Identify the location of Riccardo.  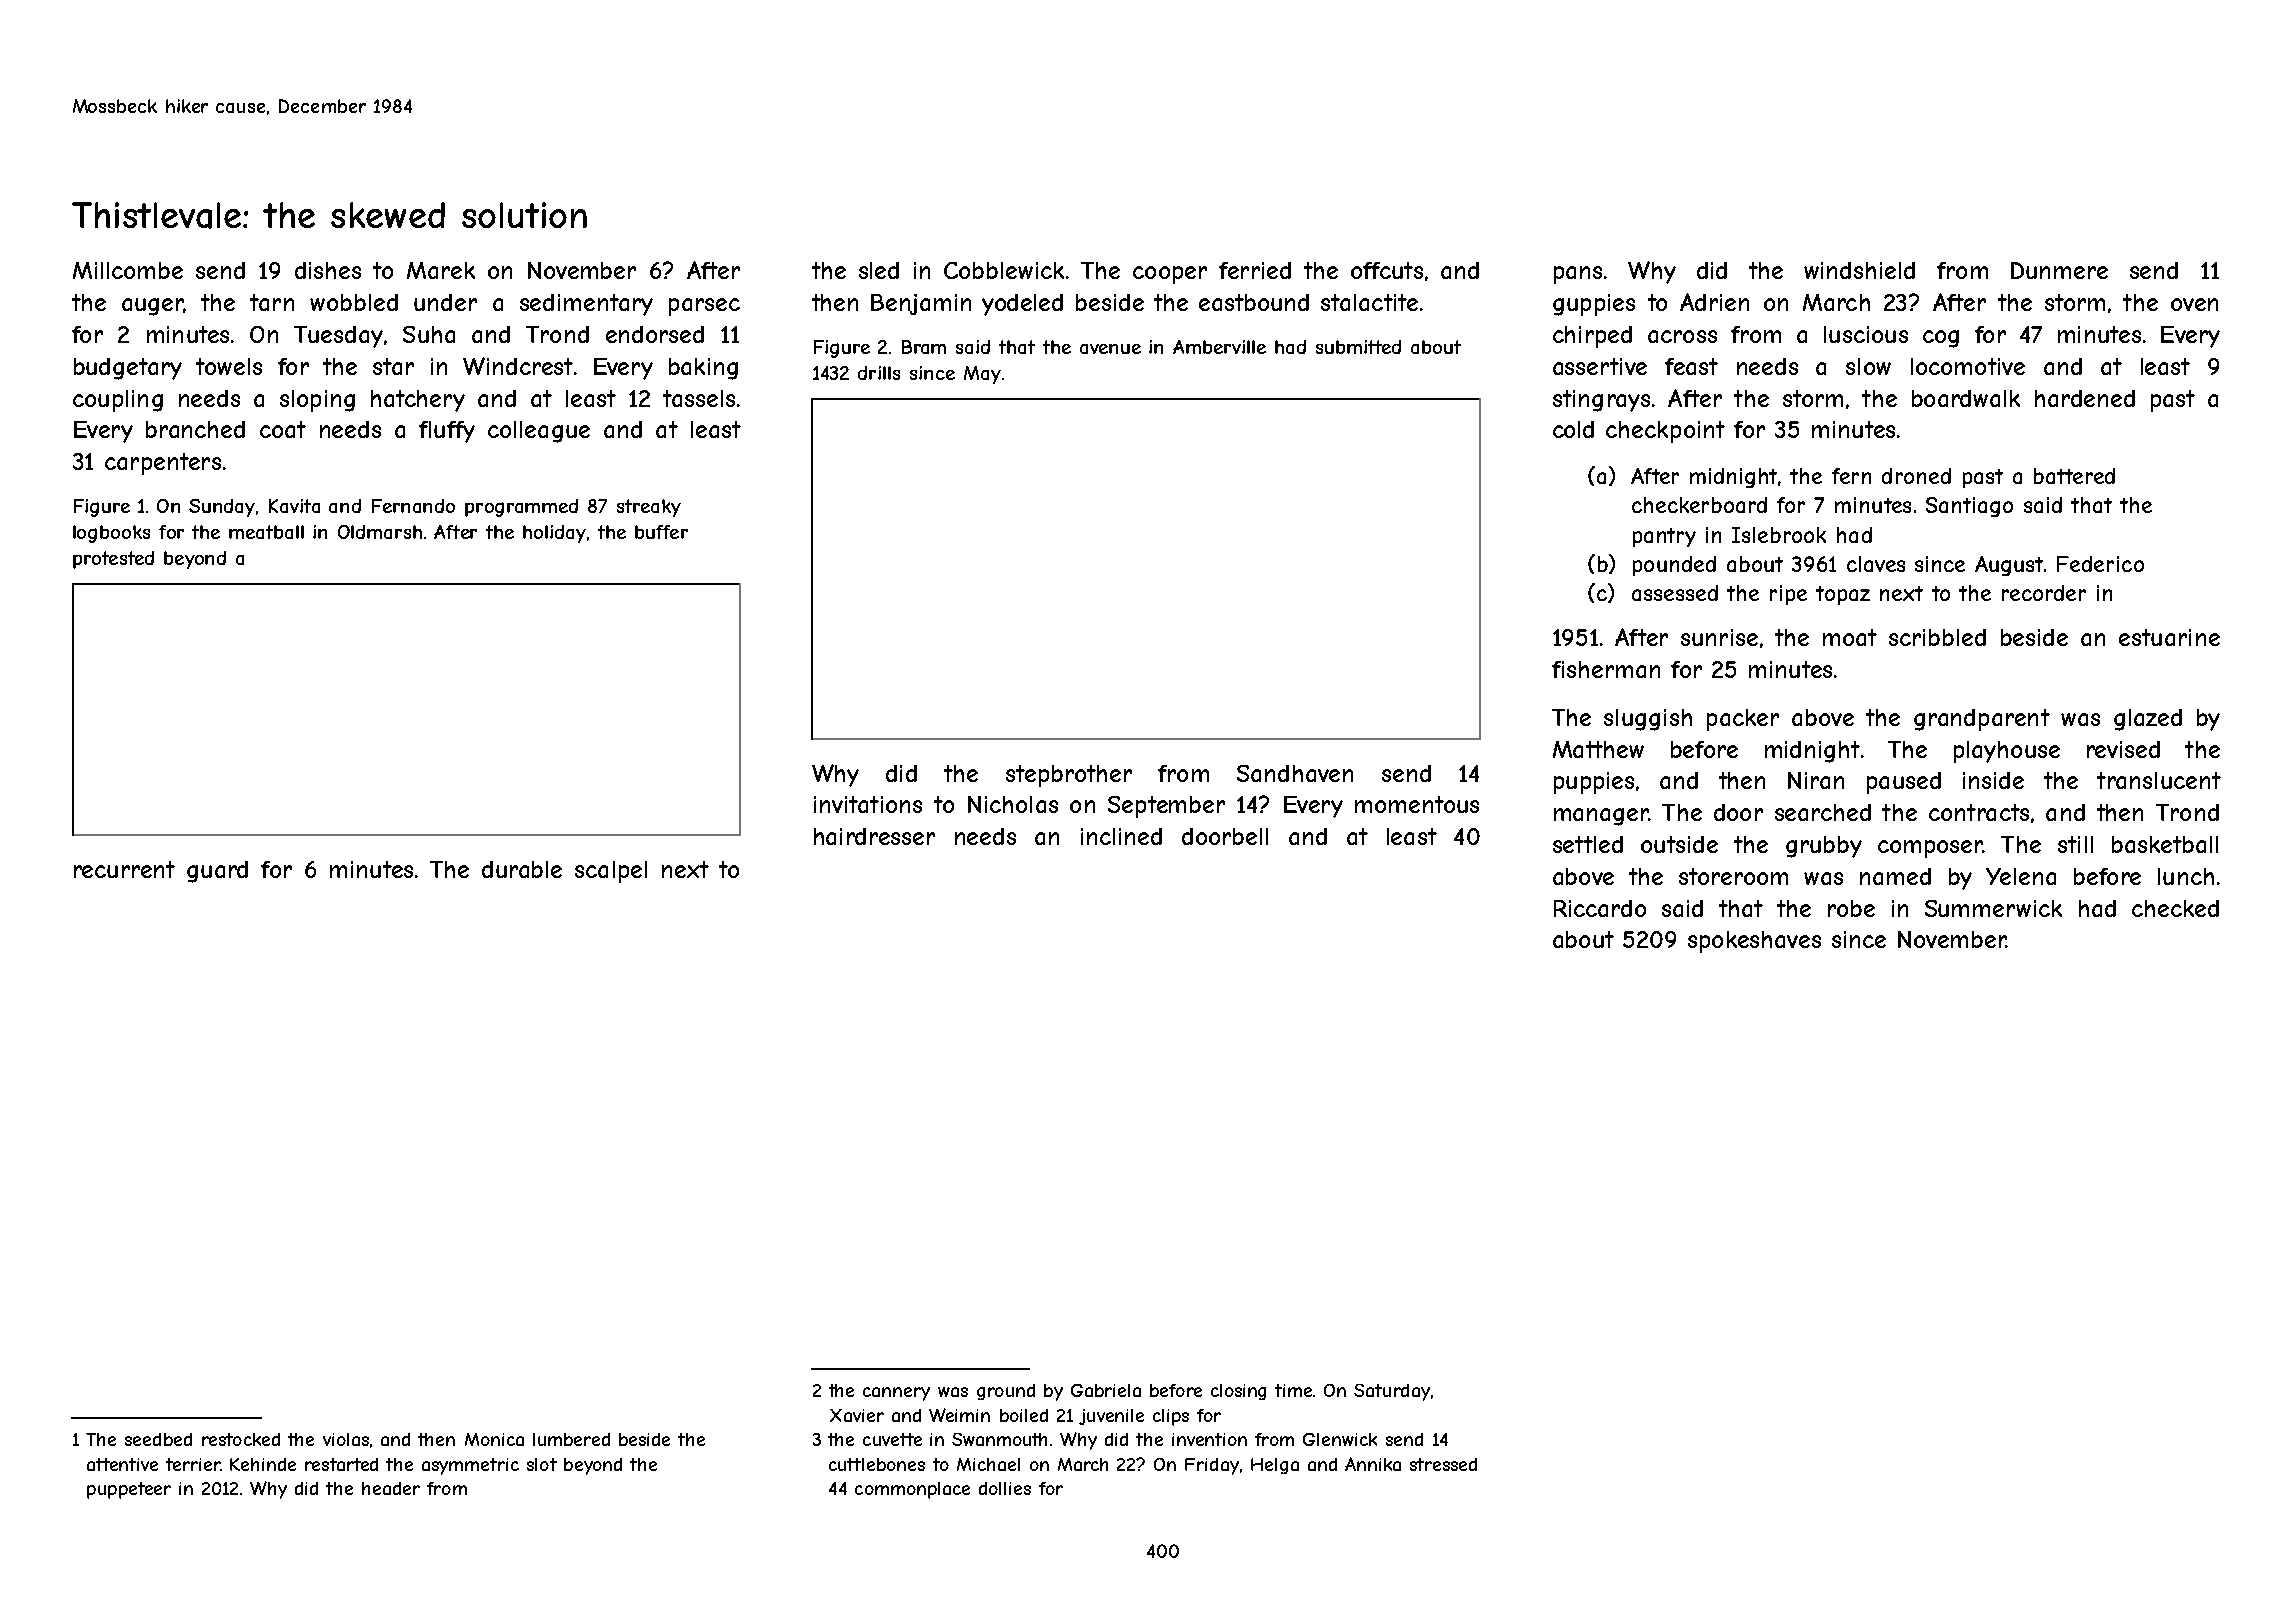
(1600, 908).
